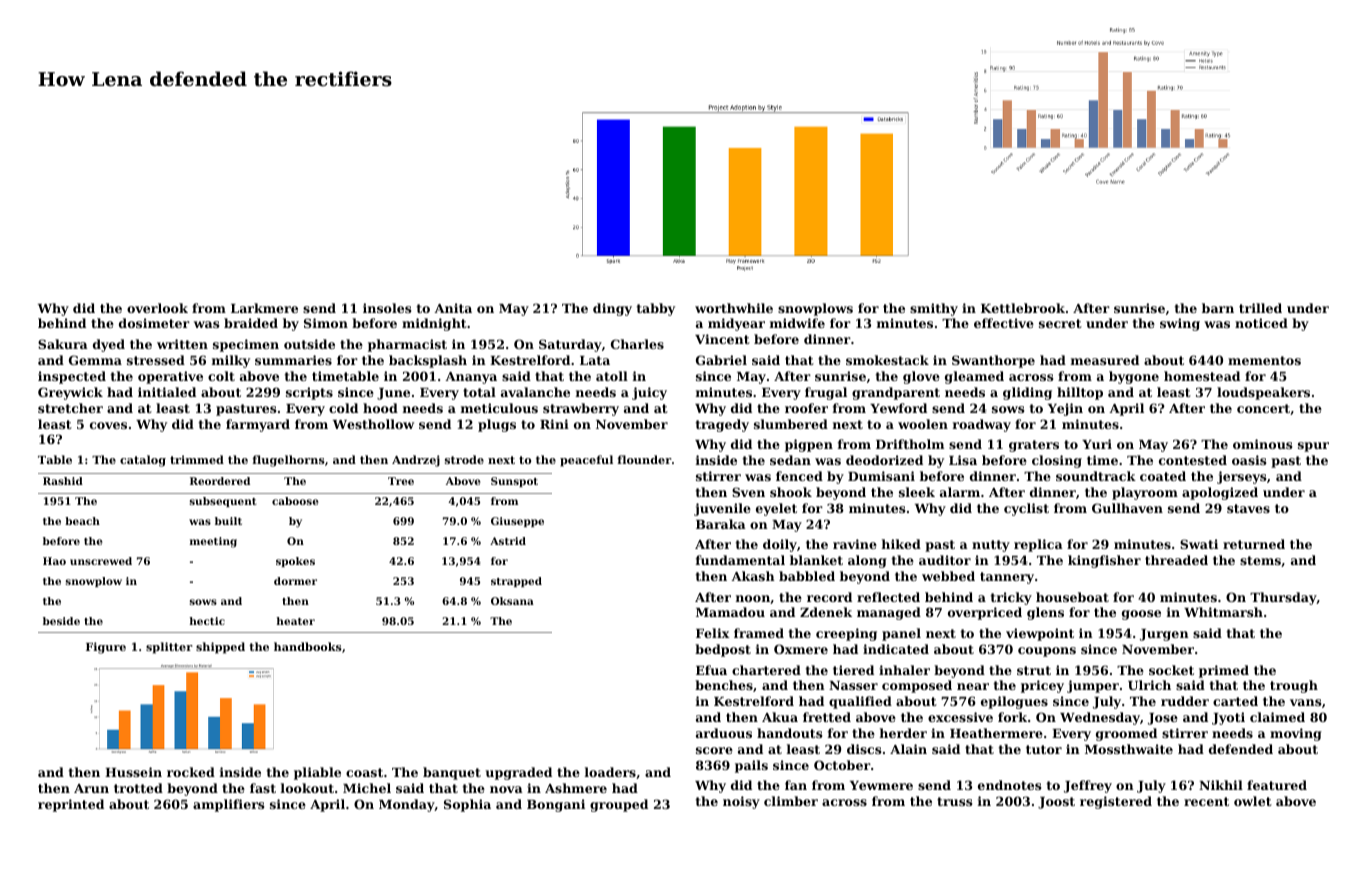  Describe the element at coordinates (864, 749) in the image. I see `discs` at that location.
